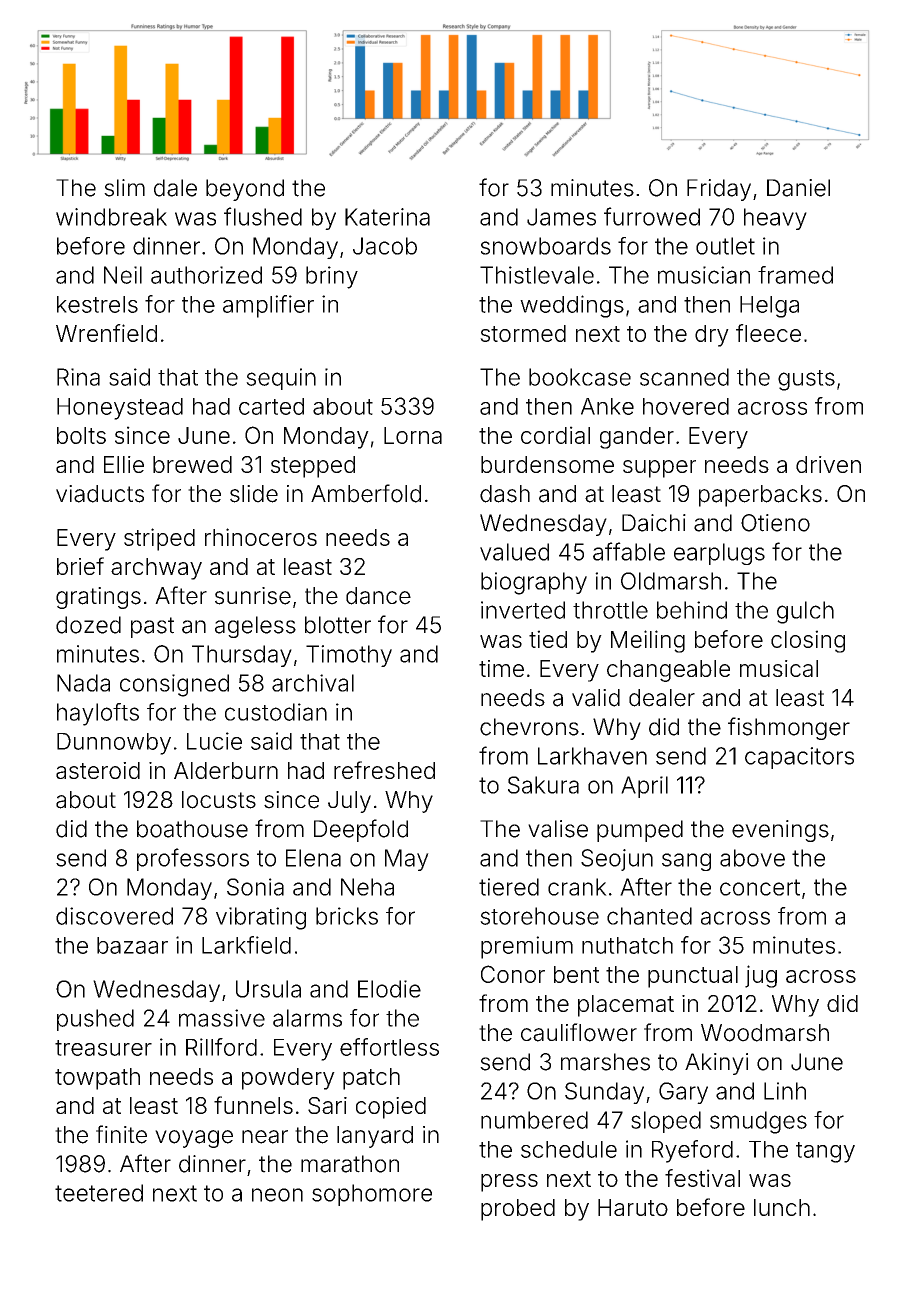  I want to click on lunch, so click(782, 1207).
